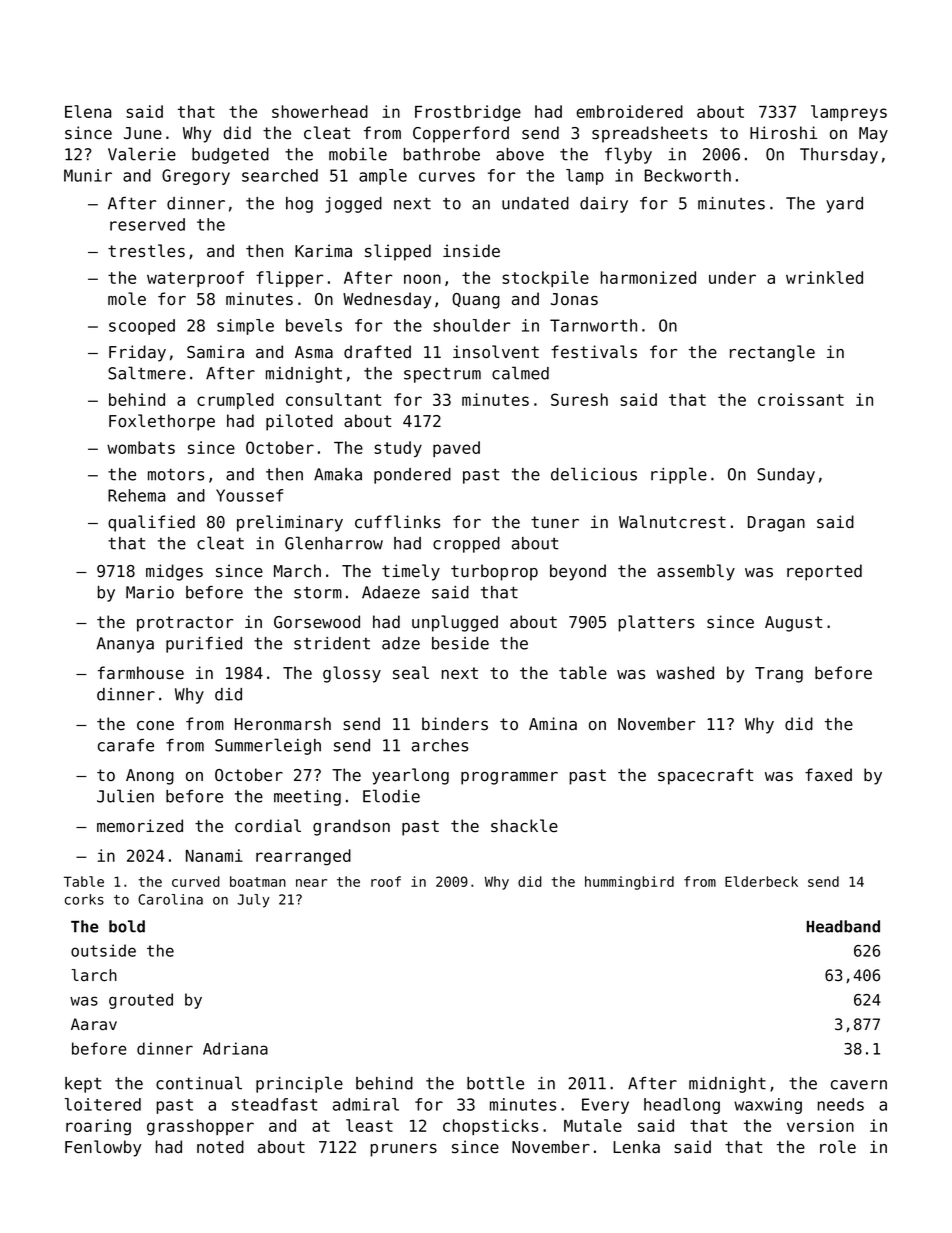 Image resolution: width=952 pixels, height=1233 pixels. Describe the element at coordinates (318, 593) in the image. I see `storm` at that location.
